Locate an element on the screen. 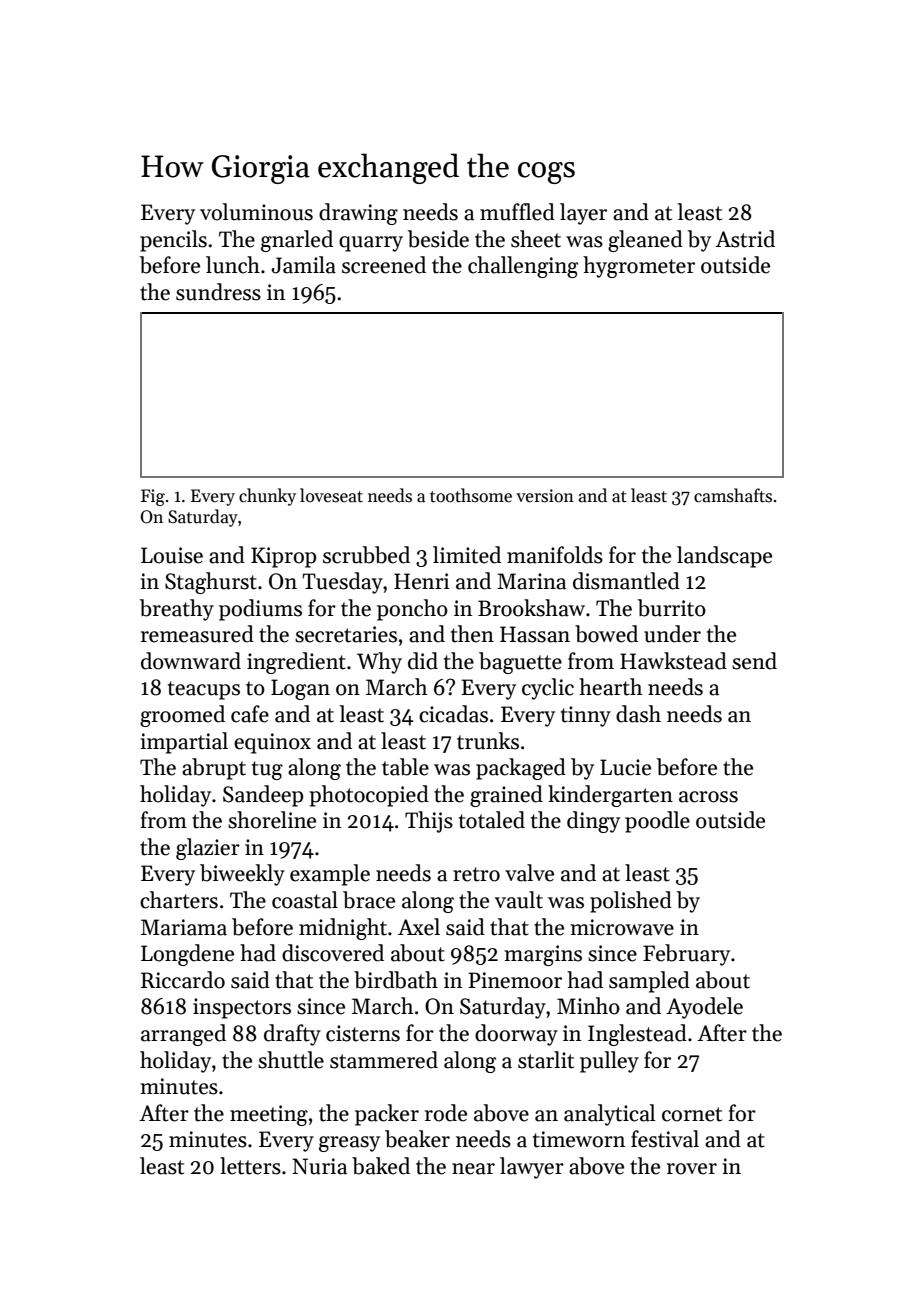 This screenshot has width=924, height=1314. rode is located at coordinates (446, 1113).
